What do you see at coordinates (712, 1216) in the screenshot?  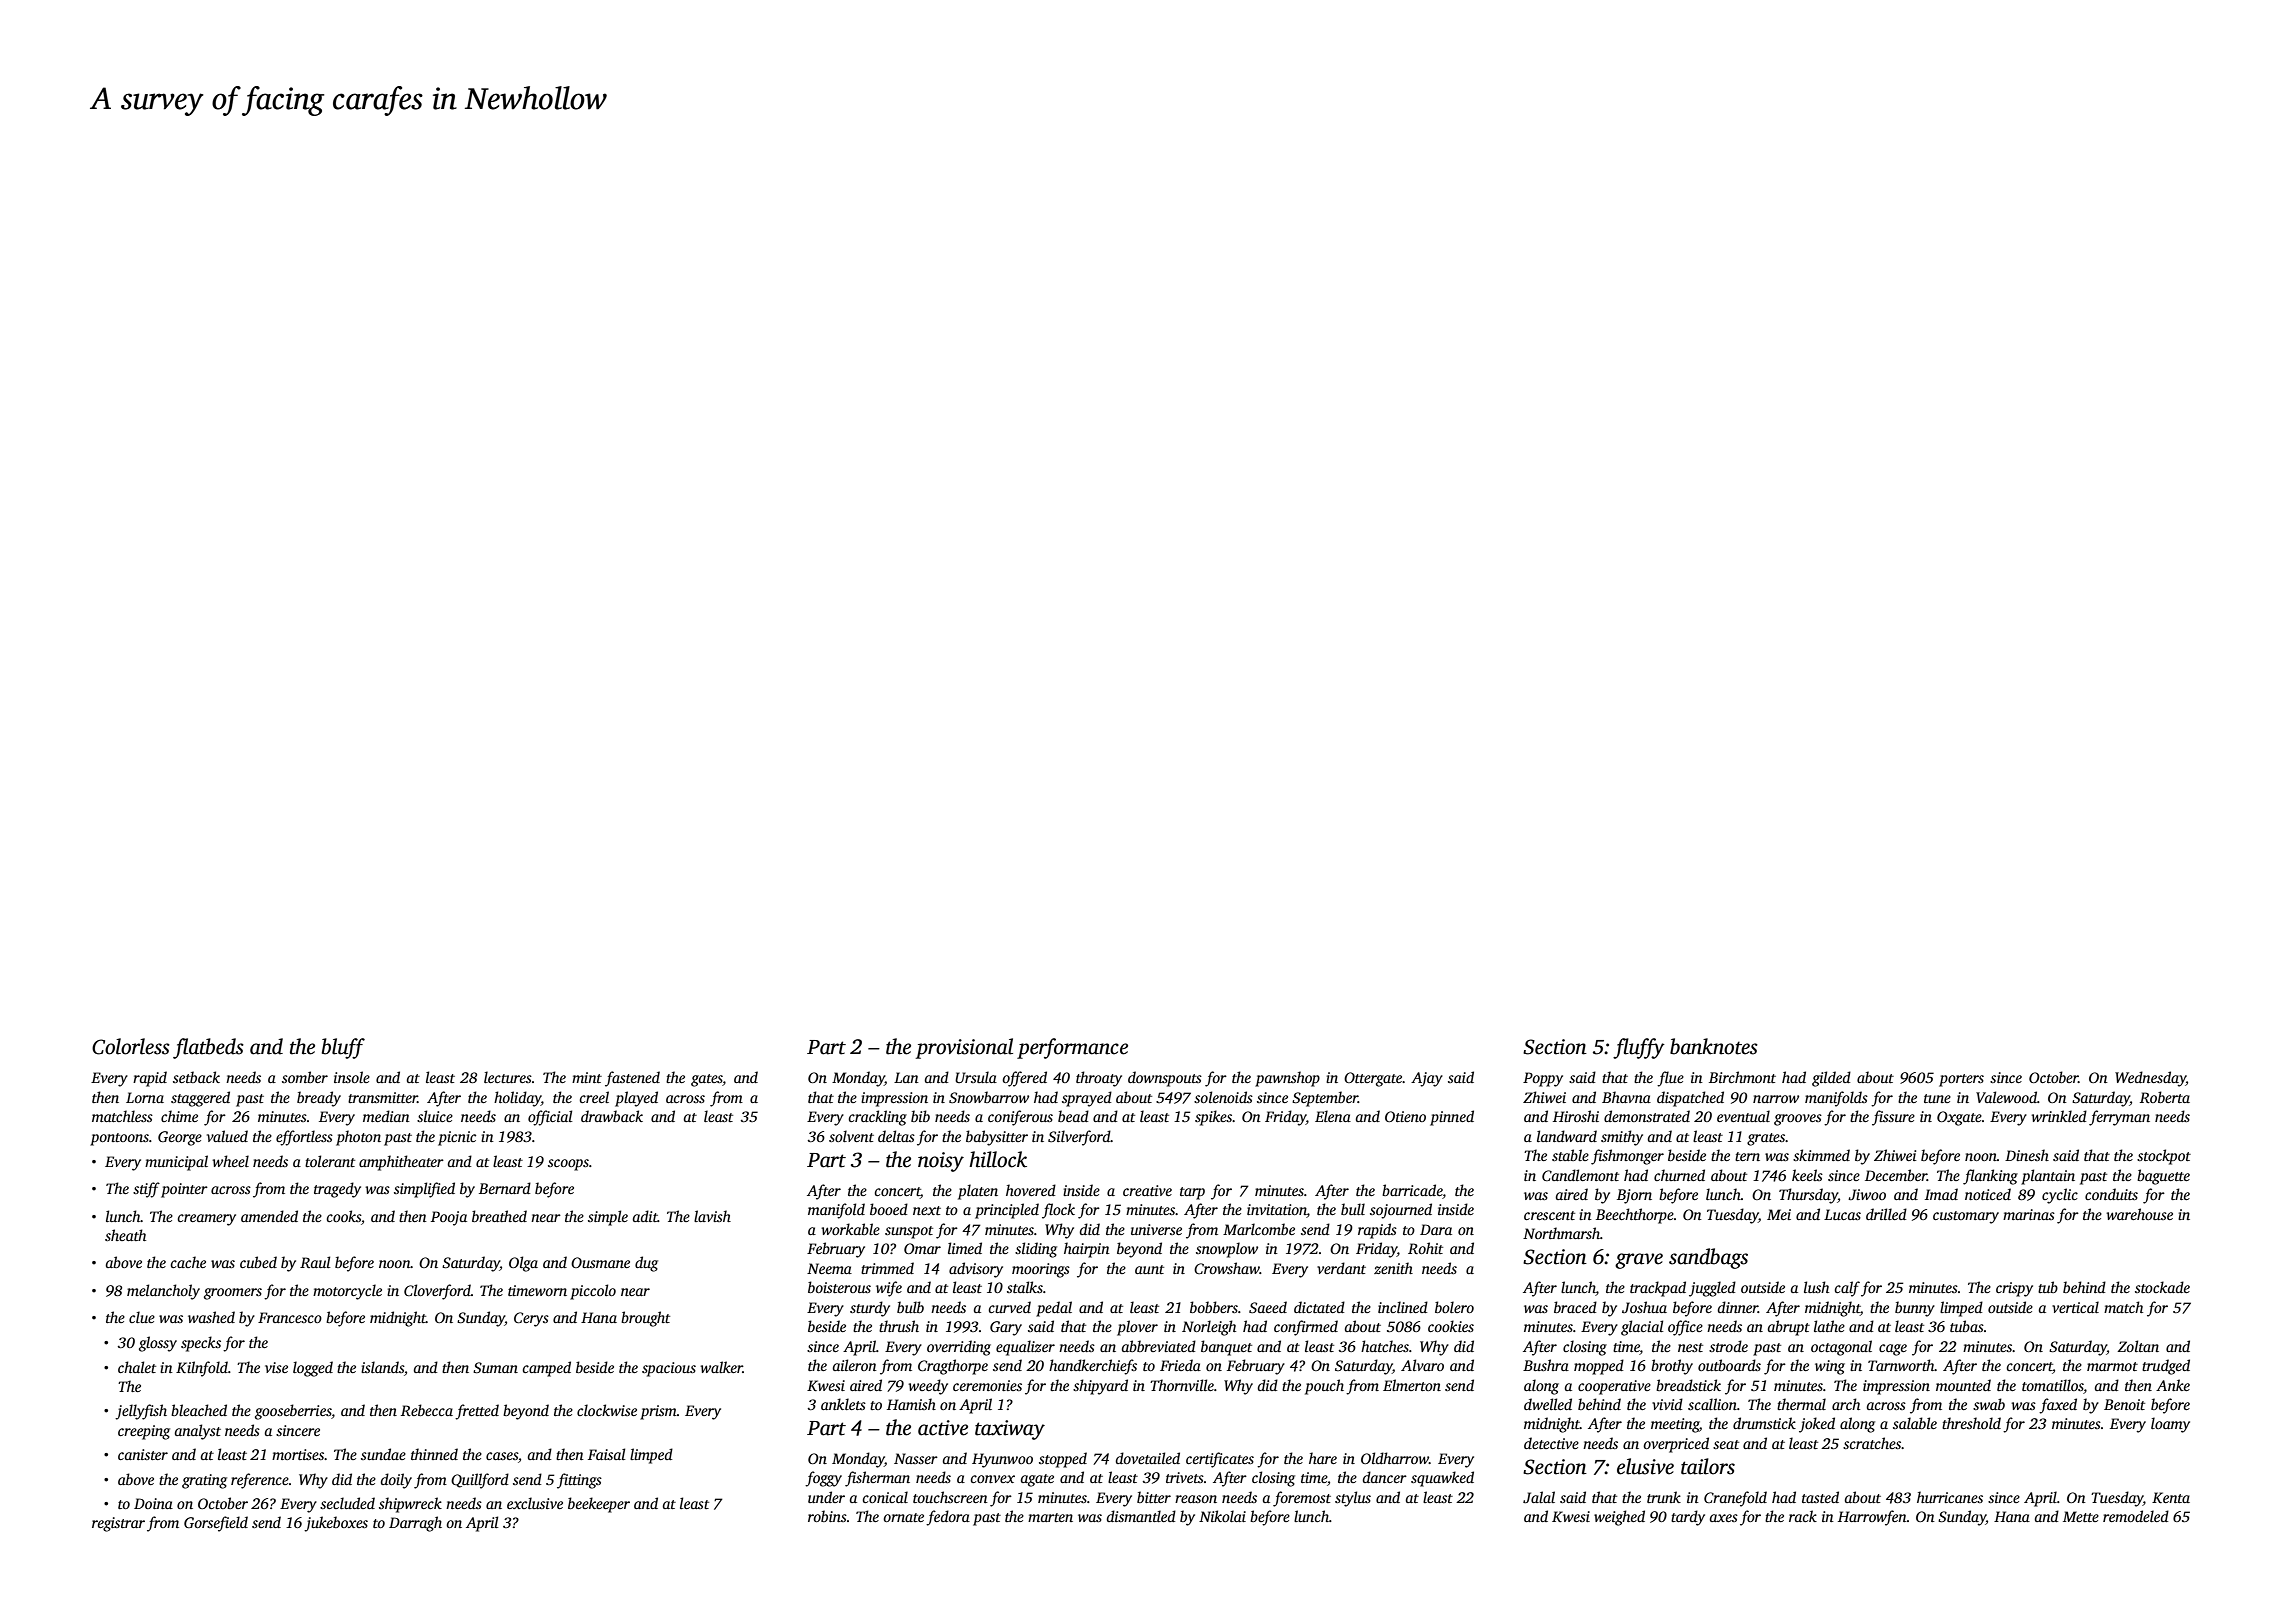 I see `lavish` at bounding box center [712, 1216].
